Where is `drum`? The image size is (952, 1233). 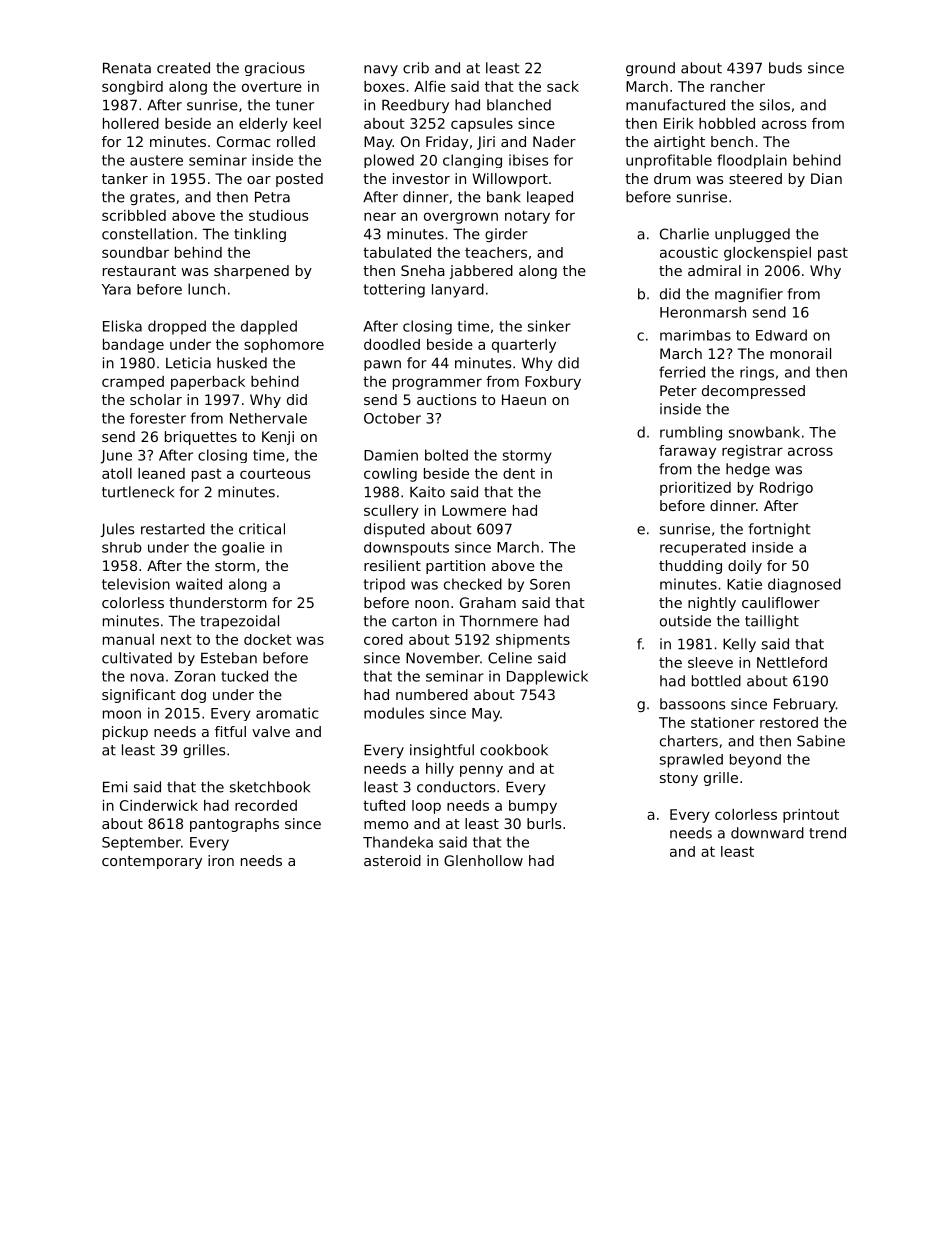
drum is located at coordinates (672, 178).
